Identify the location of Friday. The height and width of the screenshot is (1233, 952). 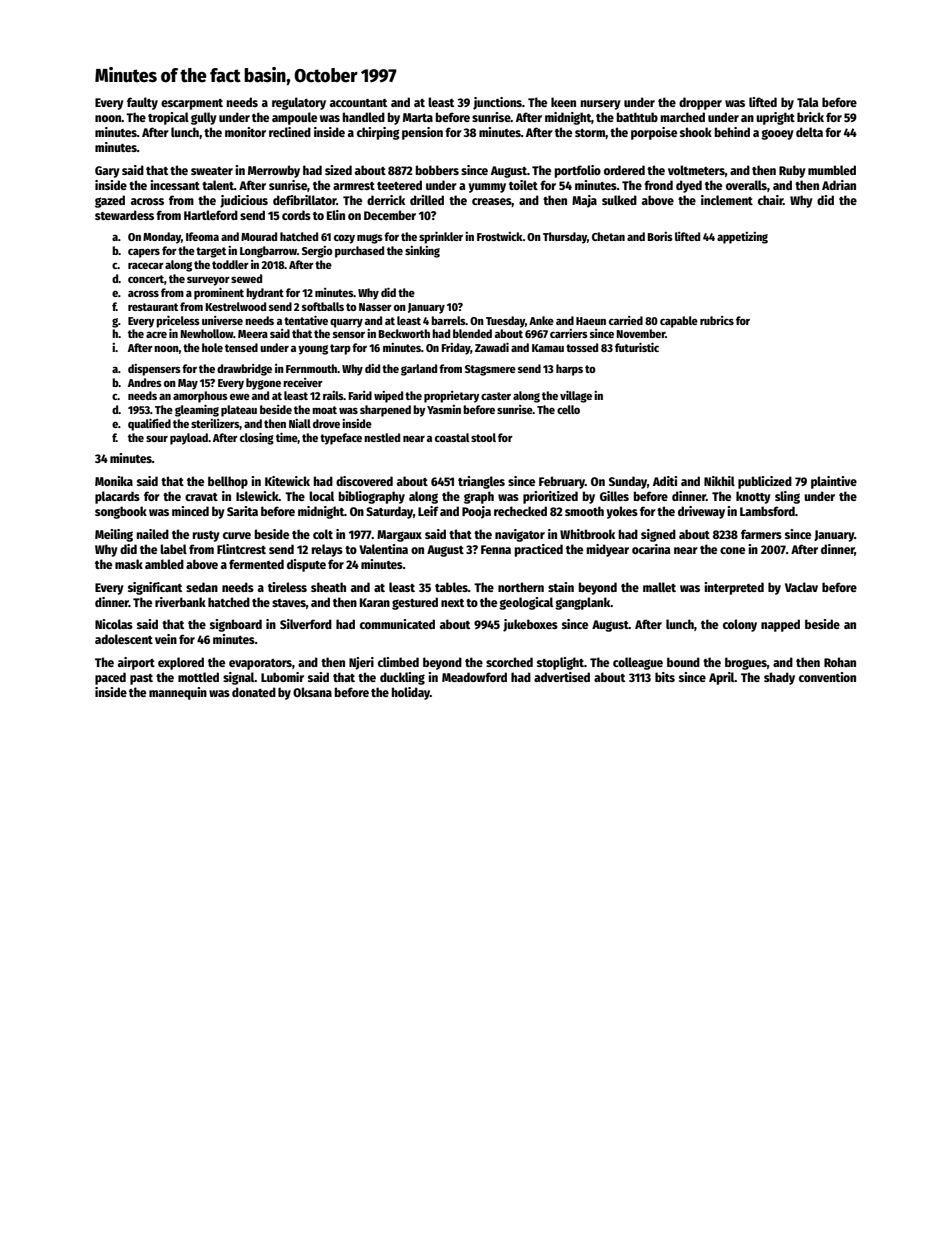
(456, 349).
